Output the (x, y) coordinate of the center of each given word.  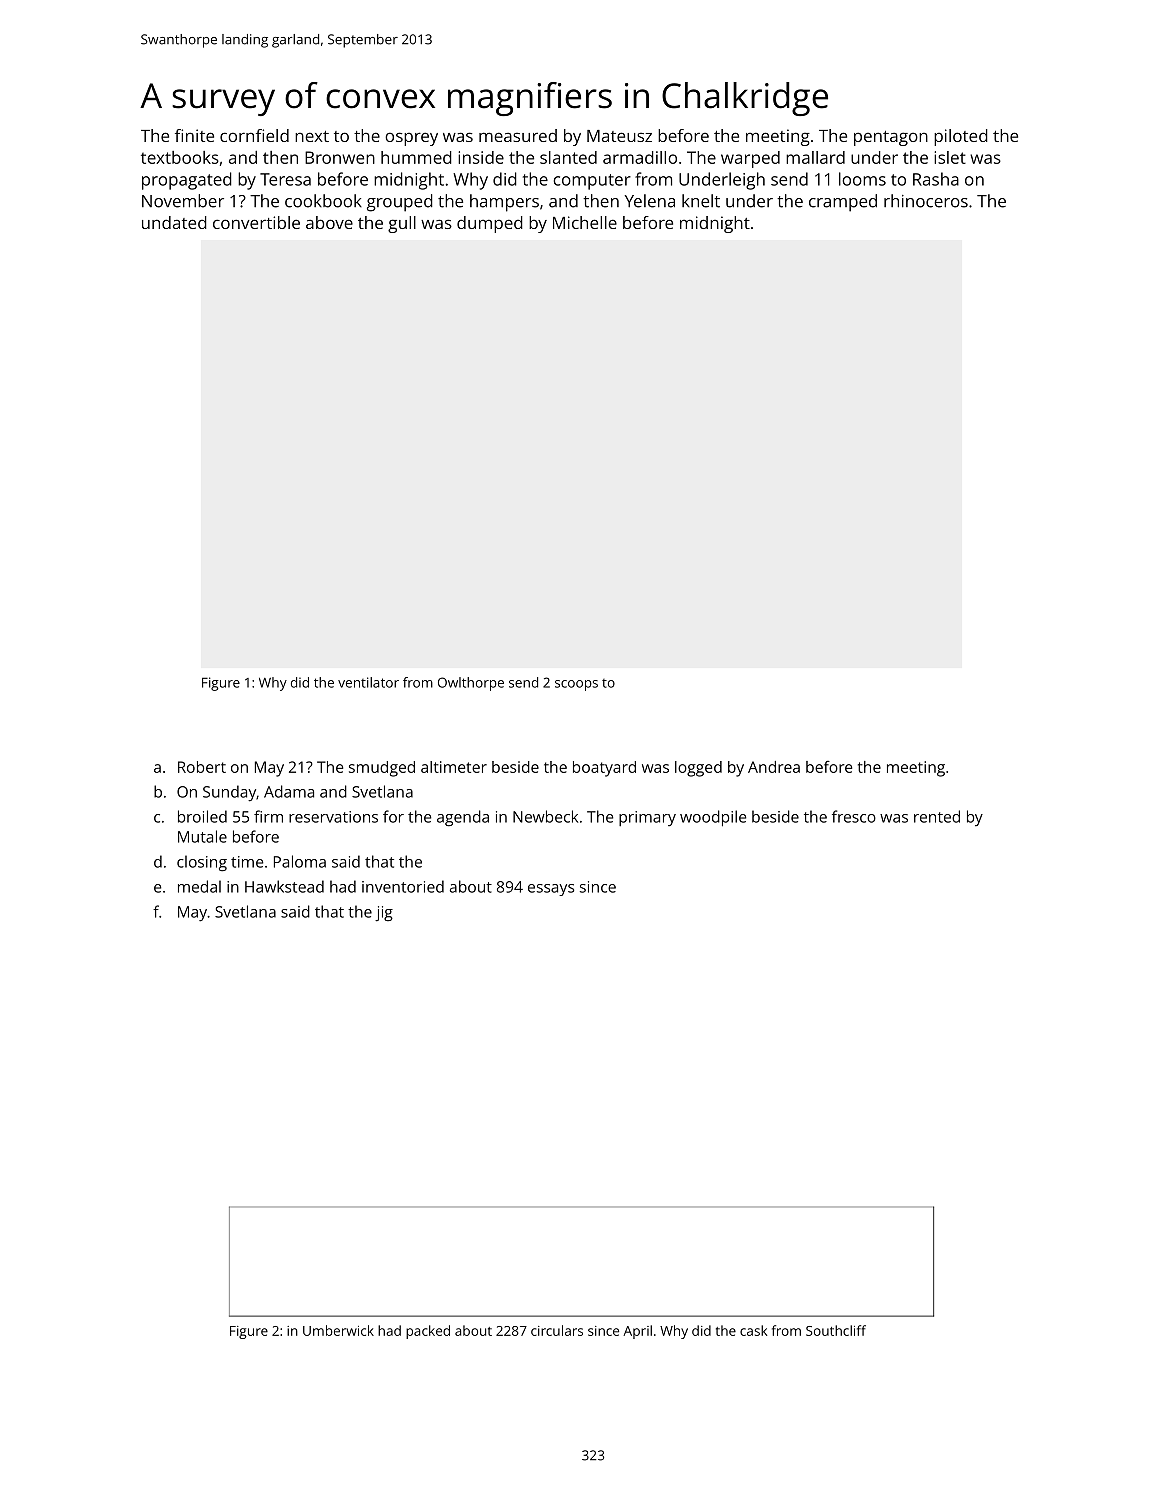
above (329, 222)
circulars (557, 1330)
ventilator (368, 682)
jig (384, 913)
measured (518, 135)
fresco (854, 816)
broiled (202, 816)
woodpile (713, 818)
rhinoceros (926, 201)
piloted (961, 137)
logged (698, 769)
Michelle (585, 222)
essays (551, 890)
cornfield (254, 135)
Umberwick (338, 1330)
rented (937, 816)
